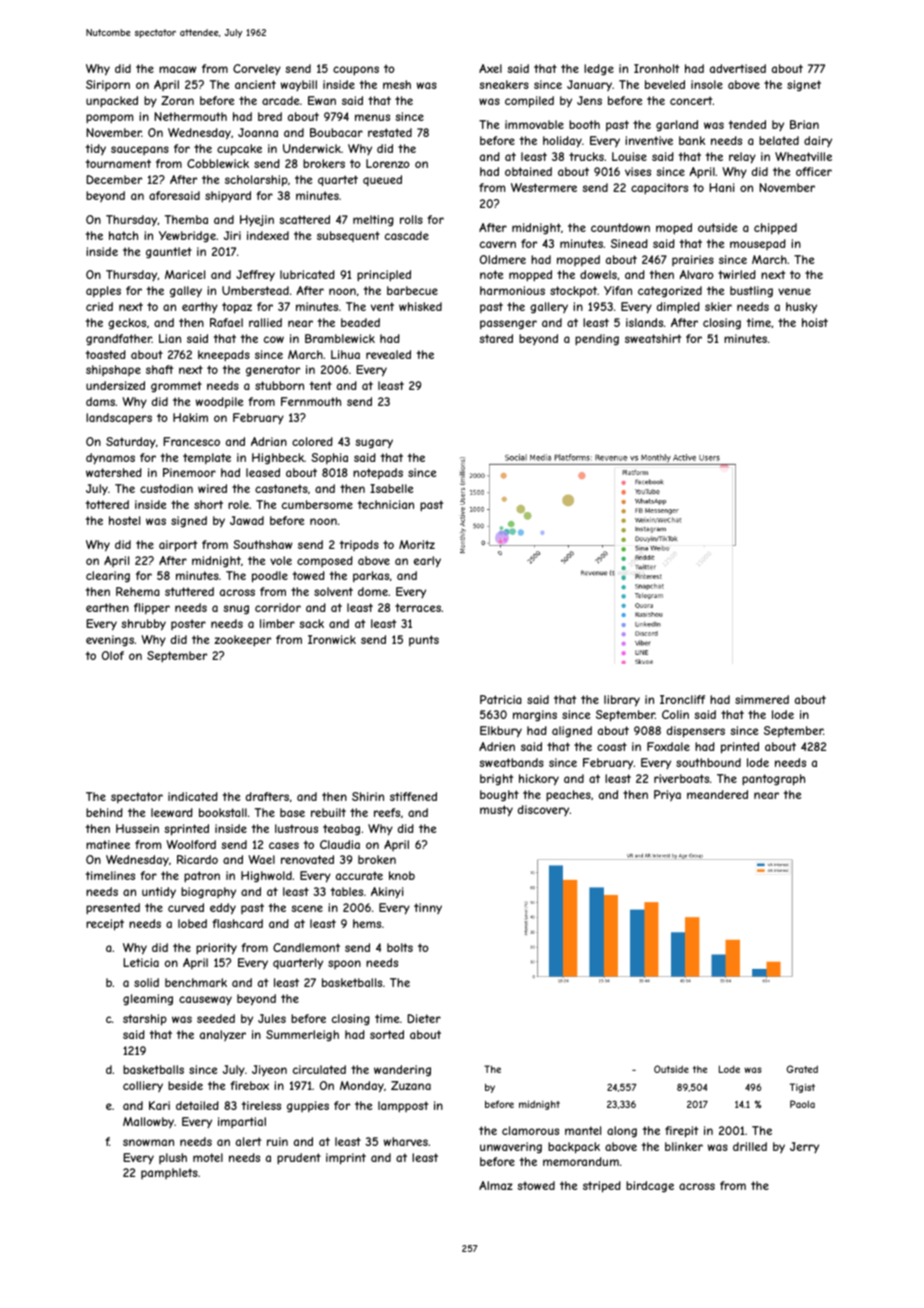  Describe the element at coordinates (159, 369) in the document. I see `shaft` at that location.
